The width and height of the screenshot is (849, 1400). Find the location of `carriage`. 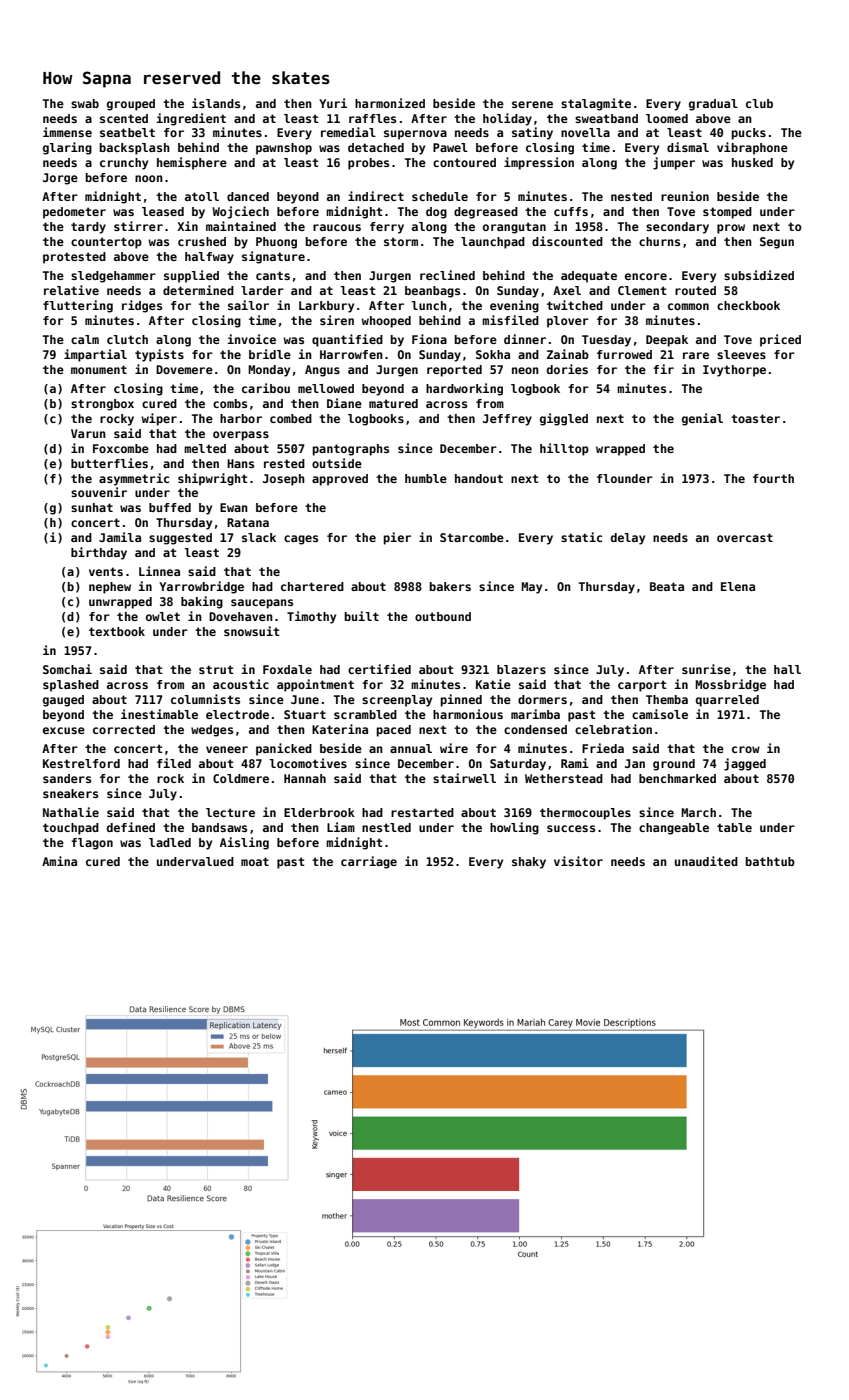

carriage is located at coordinates (369, 862).
